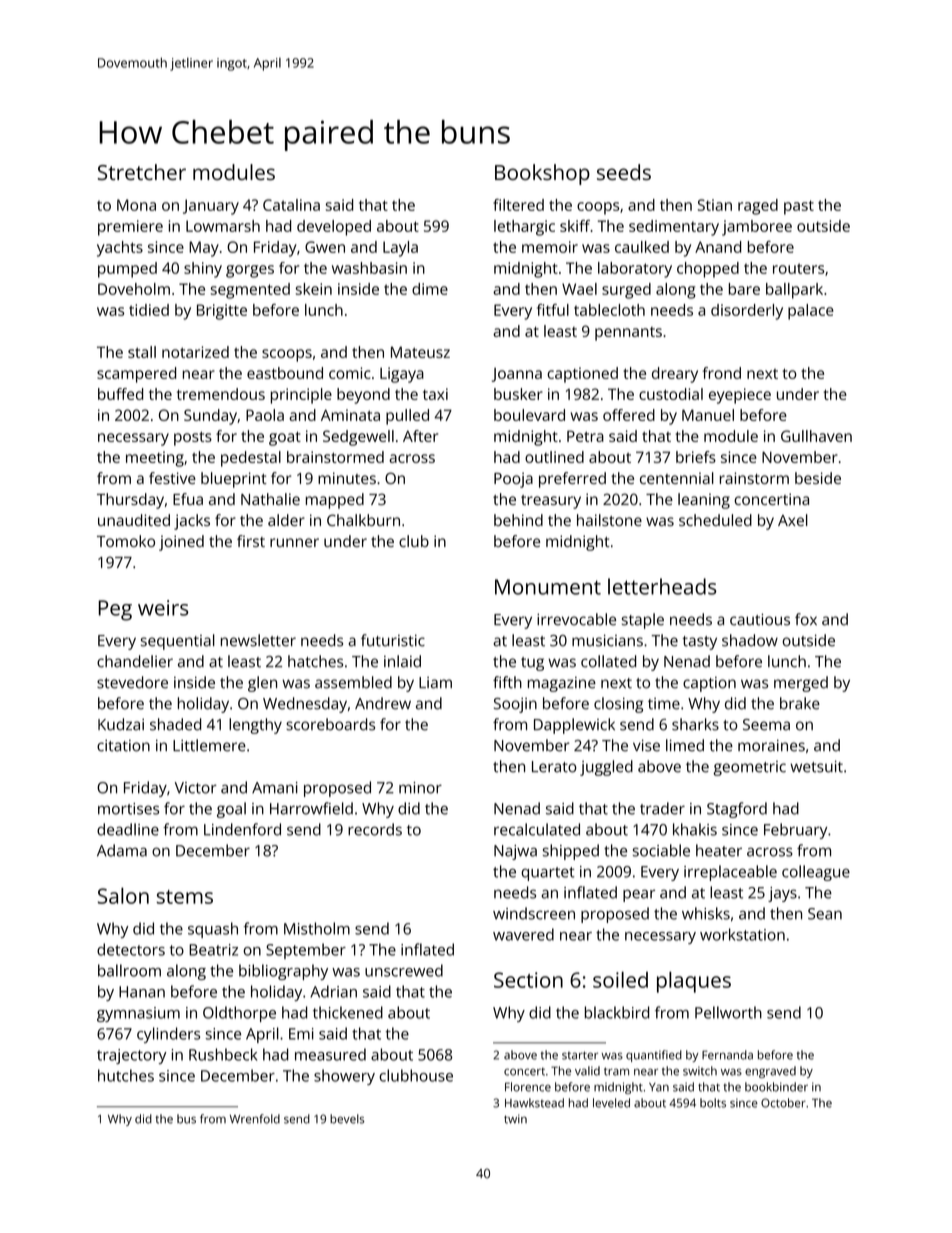 This page has width=952, height=1233. I want to click on bevels, so click(347, 1119).
